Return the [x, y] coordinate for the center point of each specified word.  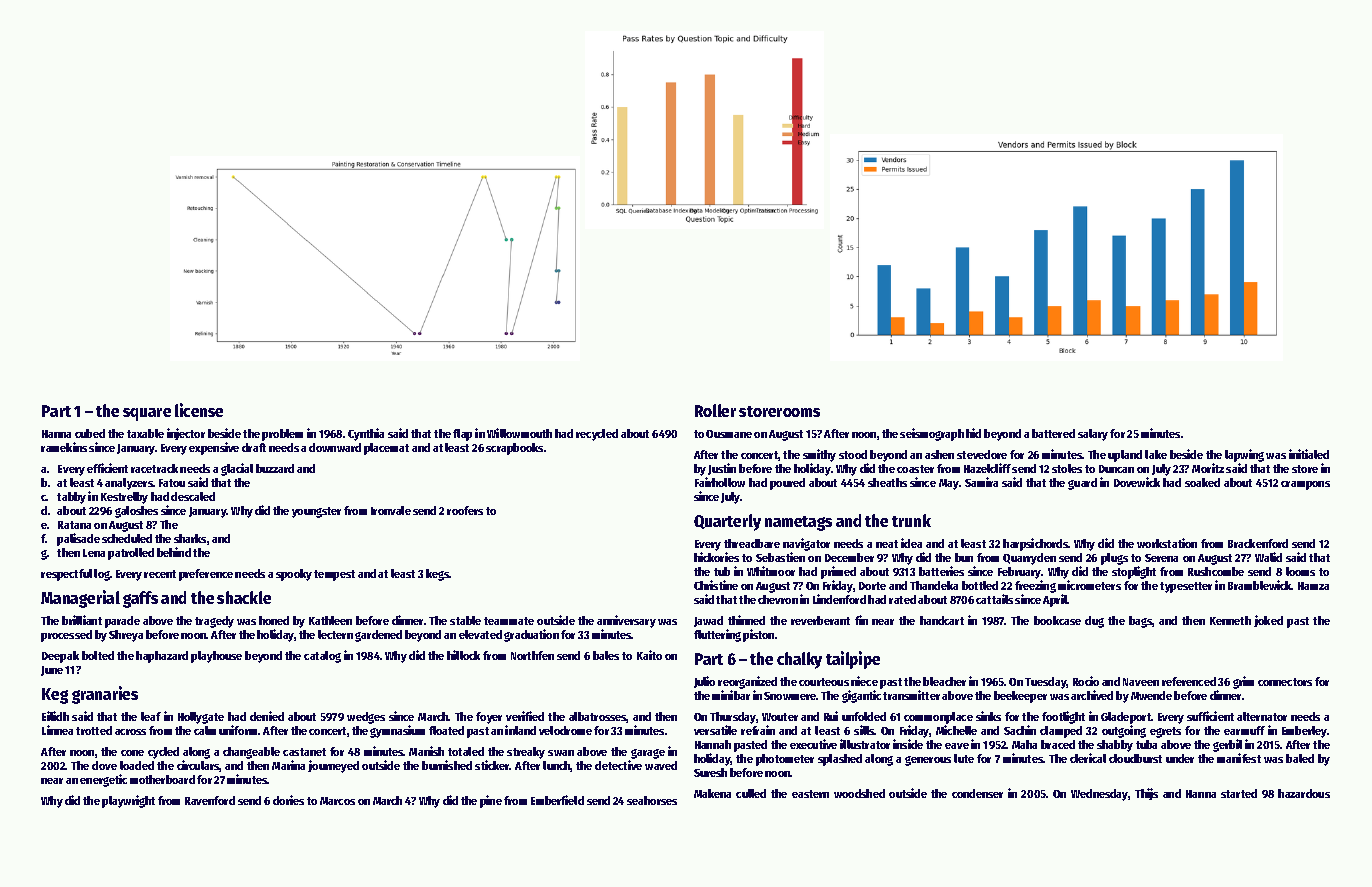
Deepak [60, 657]
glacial [237, 469]
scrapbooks [514, 449]
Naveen [1141, 682]
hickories [716, 557]
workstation [1167, 543]
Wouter [780, 717]
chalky [799, 660]
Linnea [57, 730]
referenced [1189, 681]
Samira [981, 482]
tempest [334, 575]
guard [1082, 484]
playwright [128, 801]
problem [282, 435]
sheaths [887, 482]
